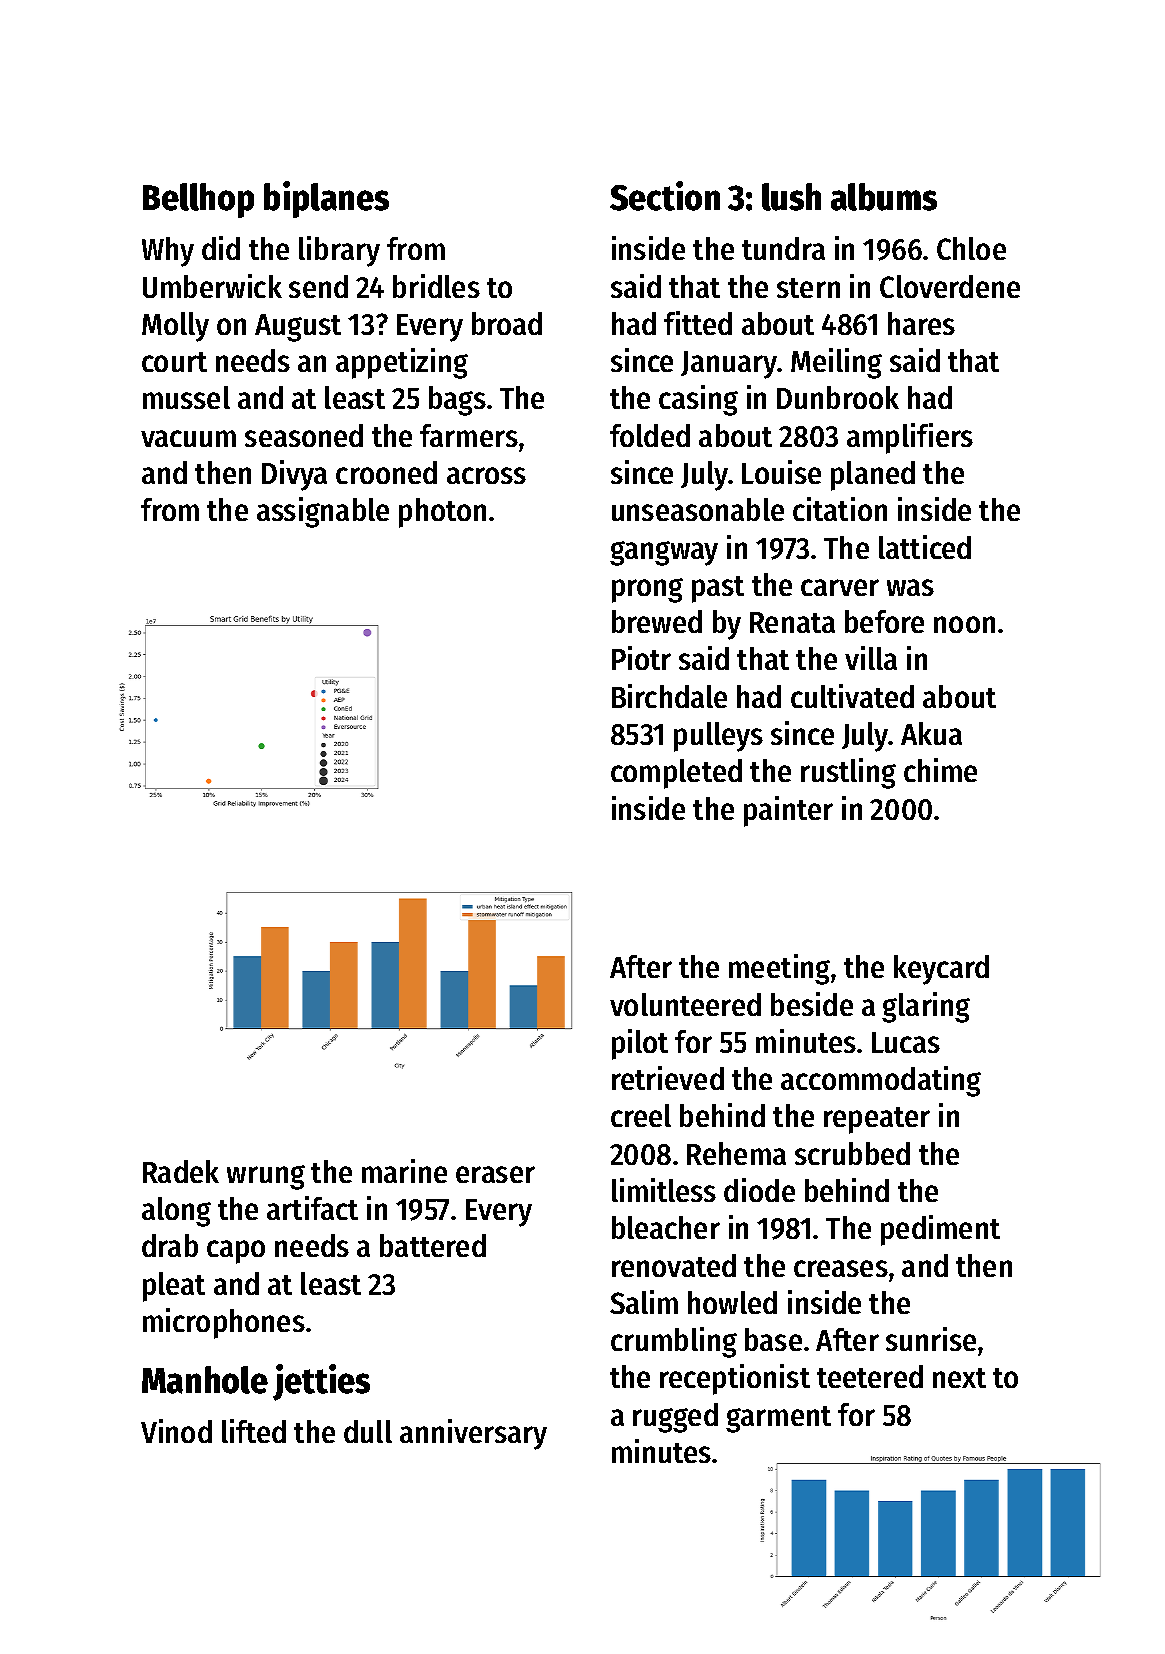 Image resolution: width=1165 pixels, height=1654 pixels. What do you see at coordinates (971, 248) in the page?
I see `Chloe` at bounding box center [971, 248].
